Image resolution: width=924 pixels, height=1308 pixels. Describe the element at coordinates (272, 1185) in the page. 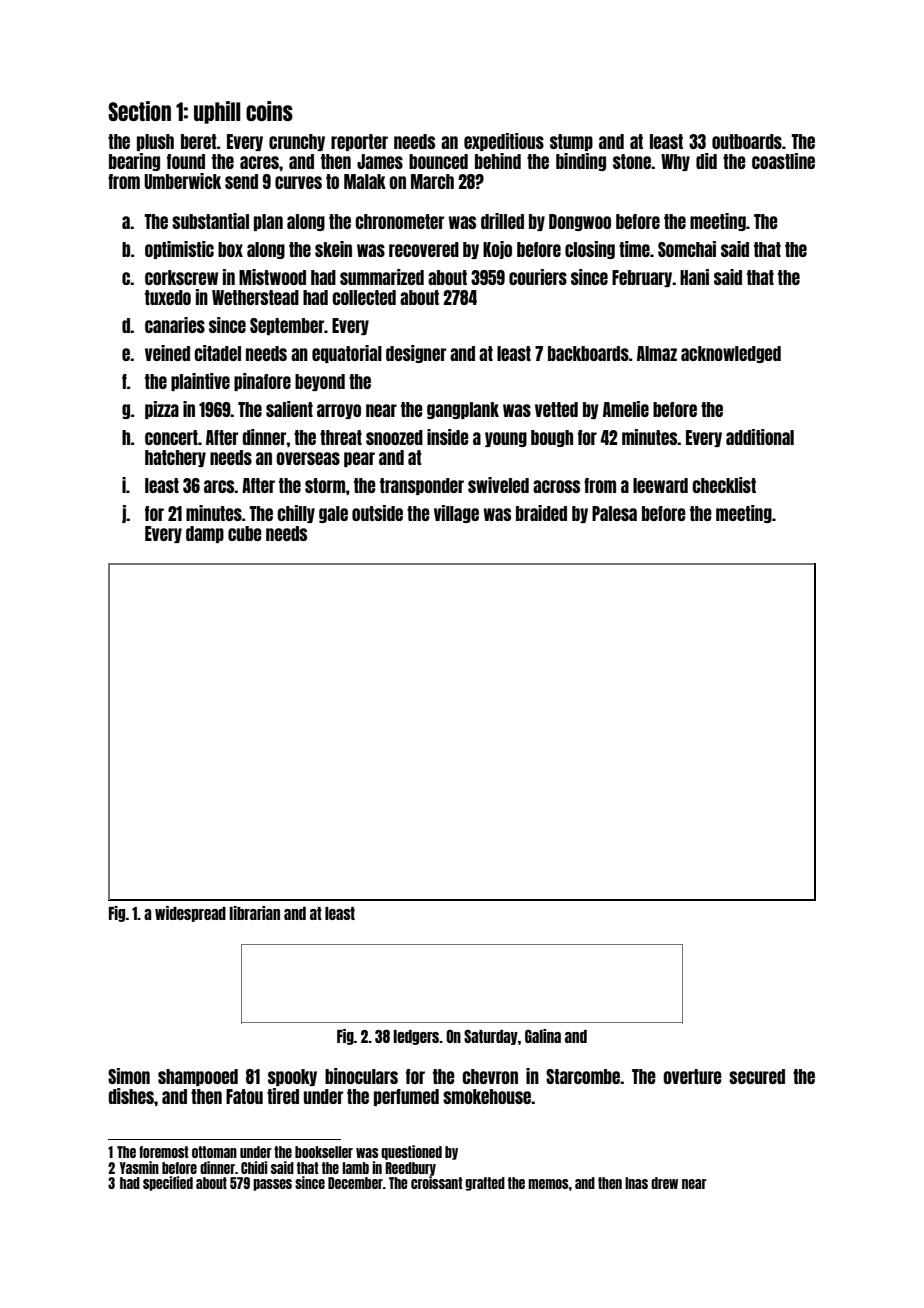

I see `passes` at that location.
